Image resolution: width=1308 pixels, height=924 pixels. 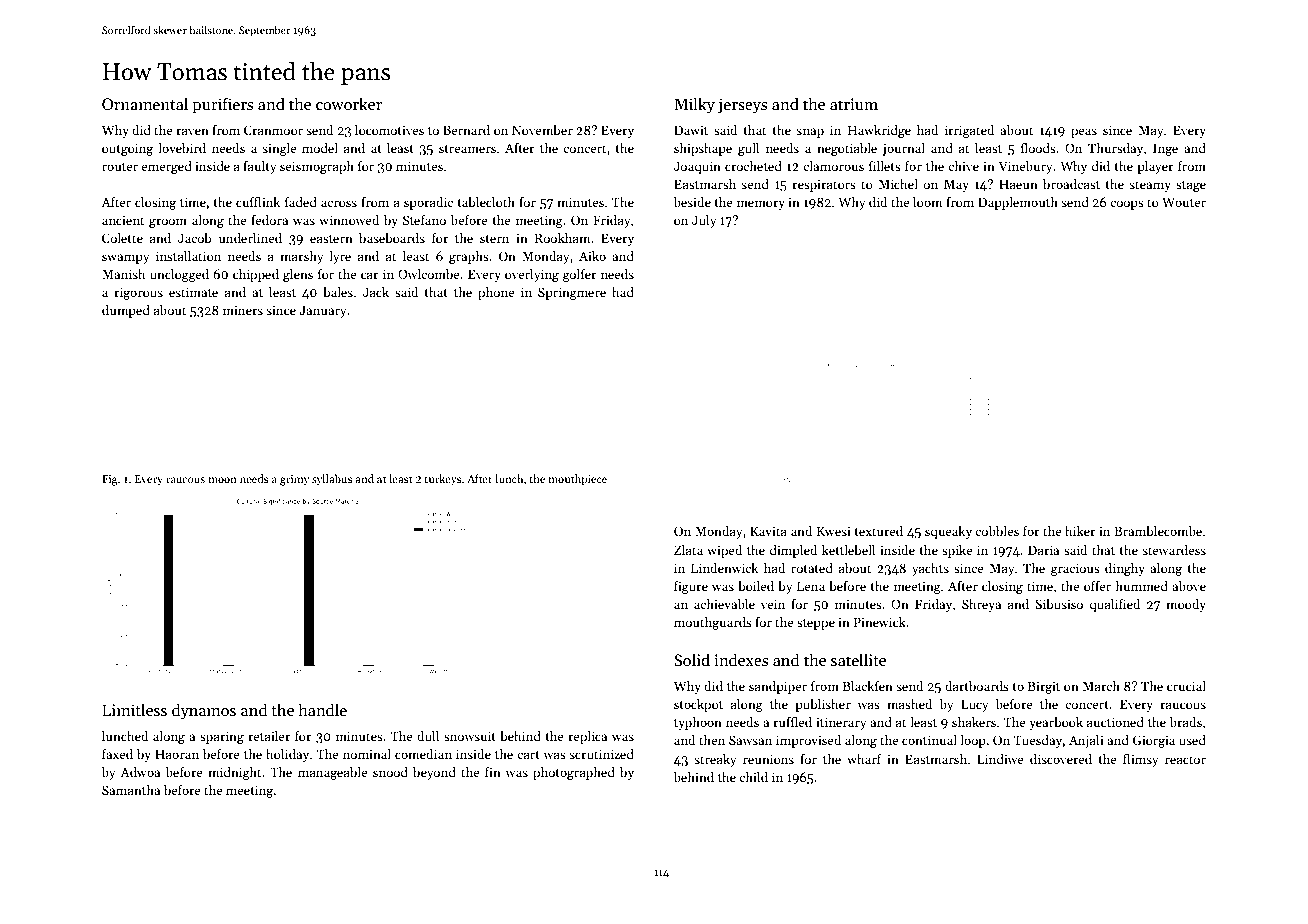 I want to click on figure, so click(x=691, y=587).
